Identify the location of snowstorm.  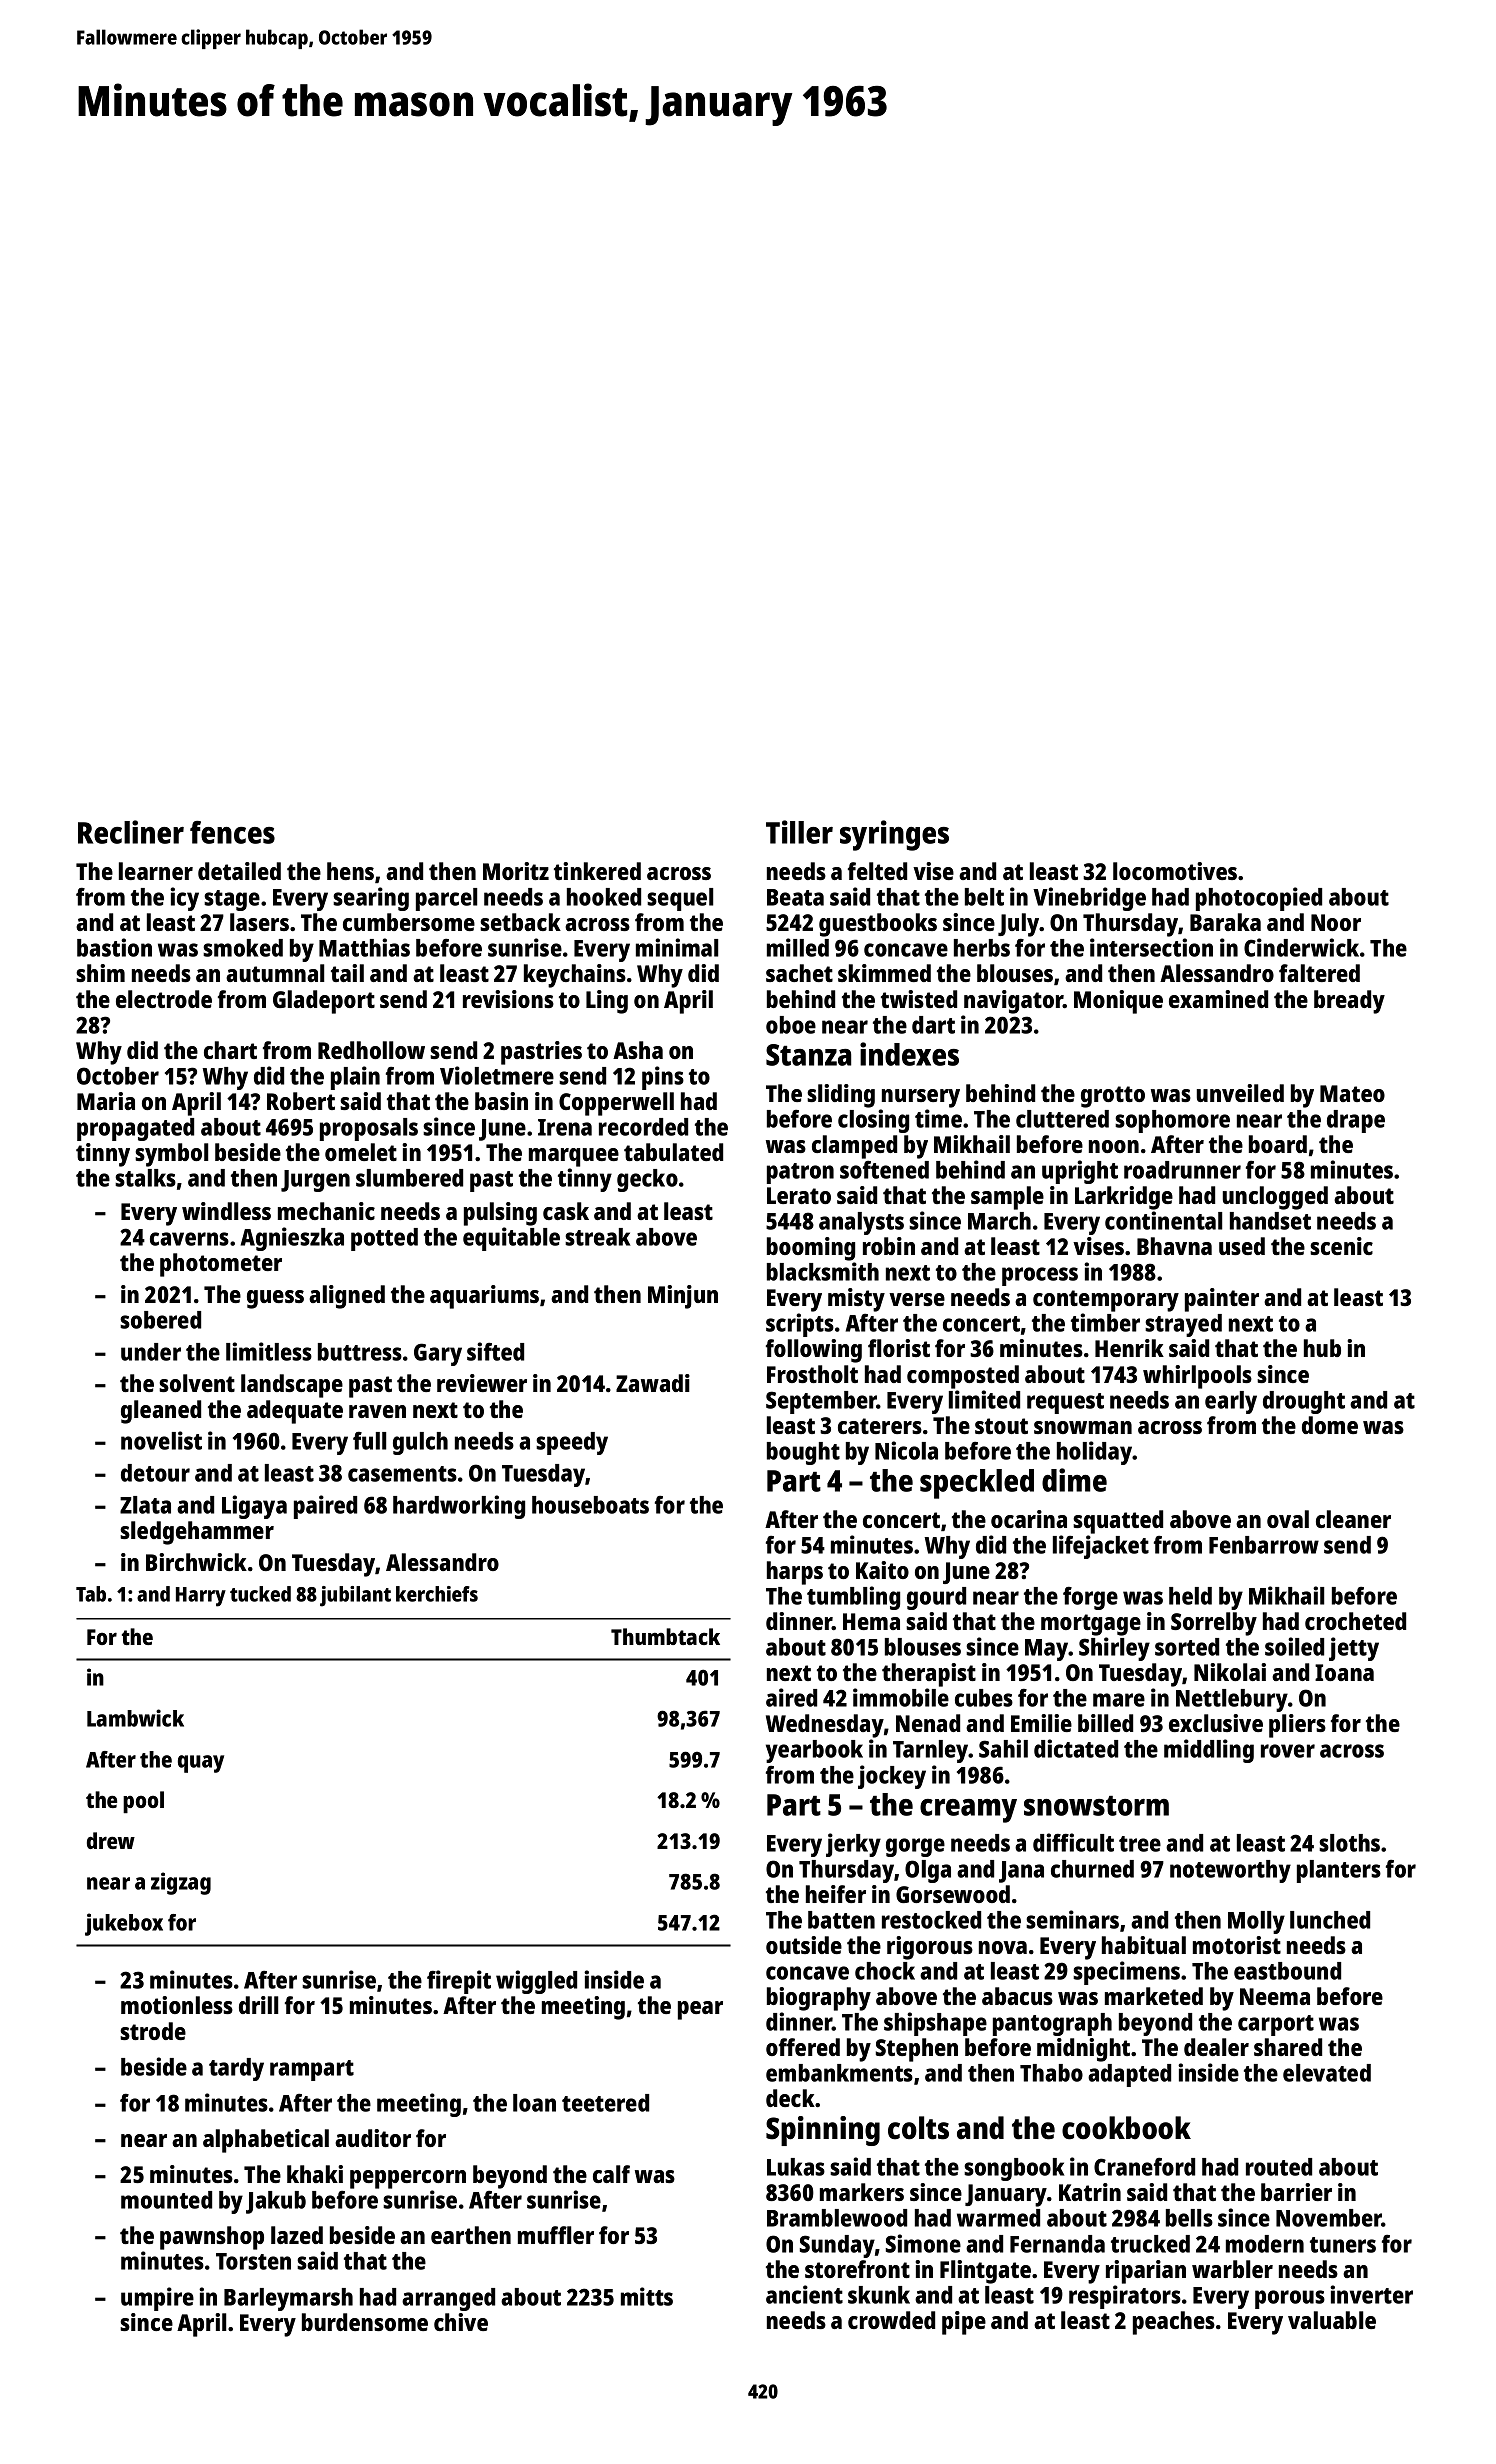
(1096, 1806).
